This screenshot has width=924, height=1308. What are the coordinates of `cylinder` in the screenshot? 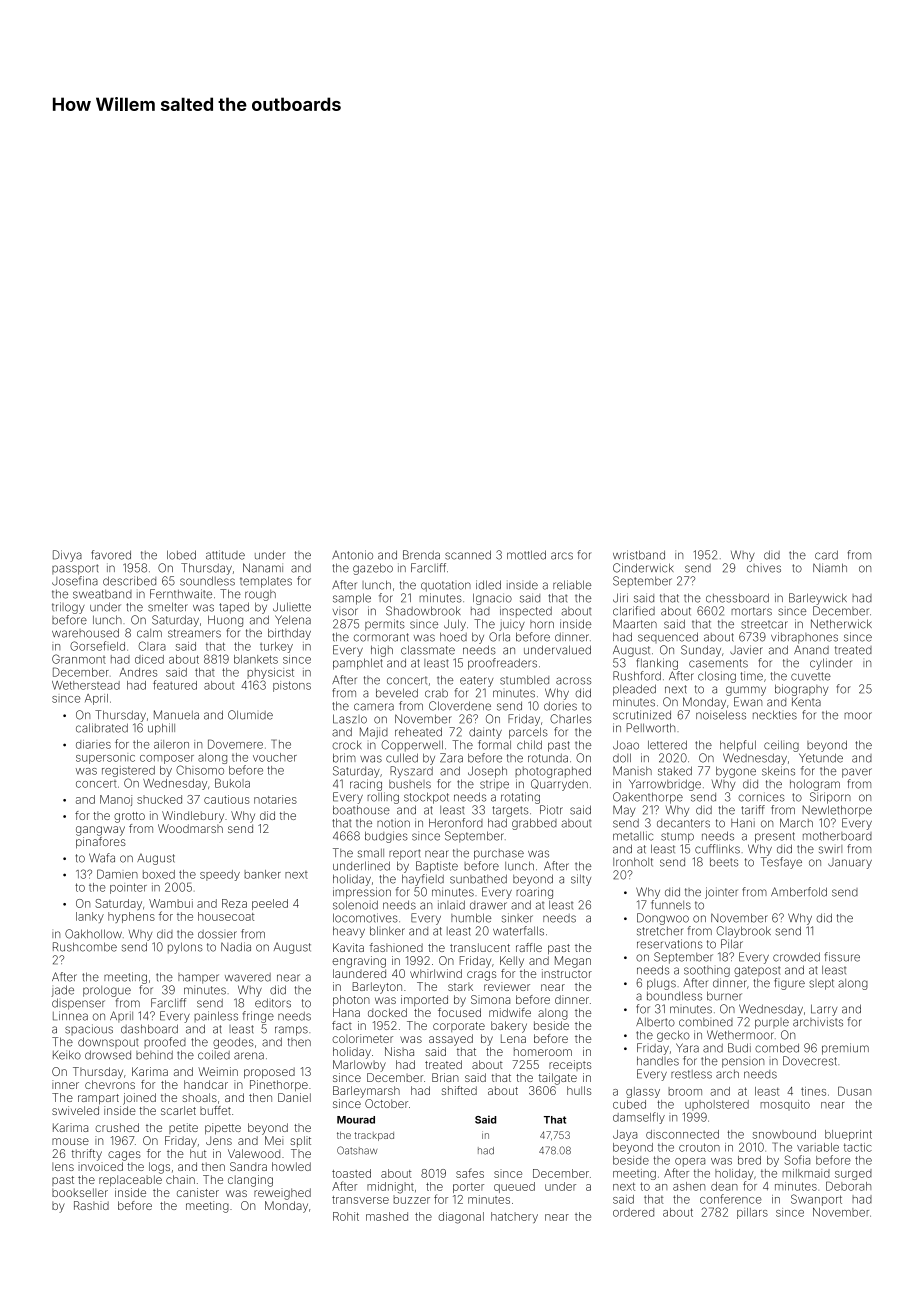 It's located at (831, 664).
